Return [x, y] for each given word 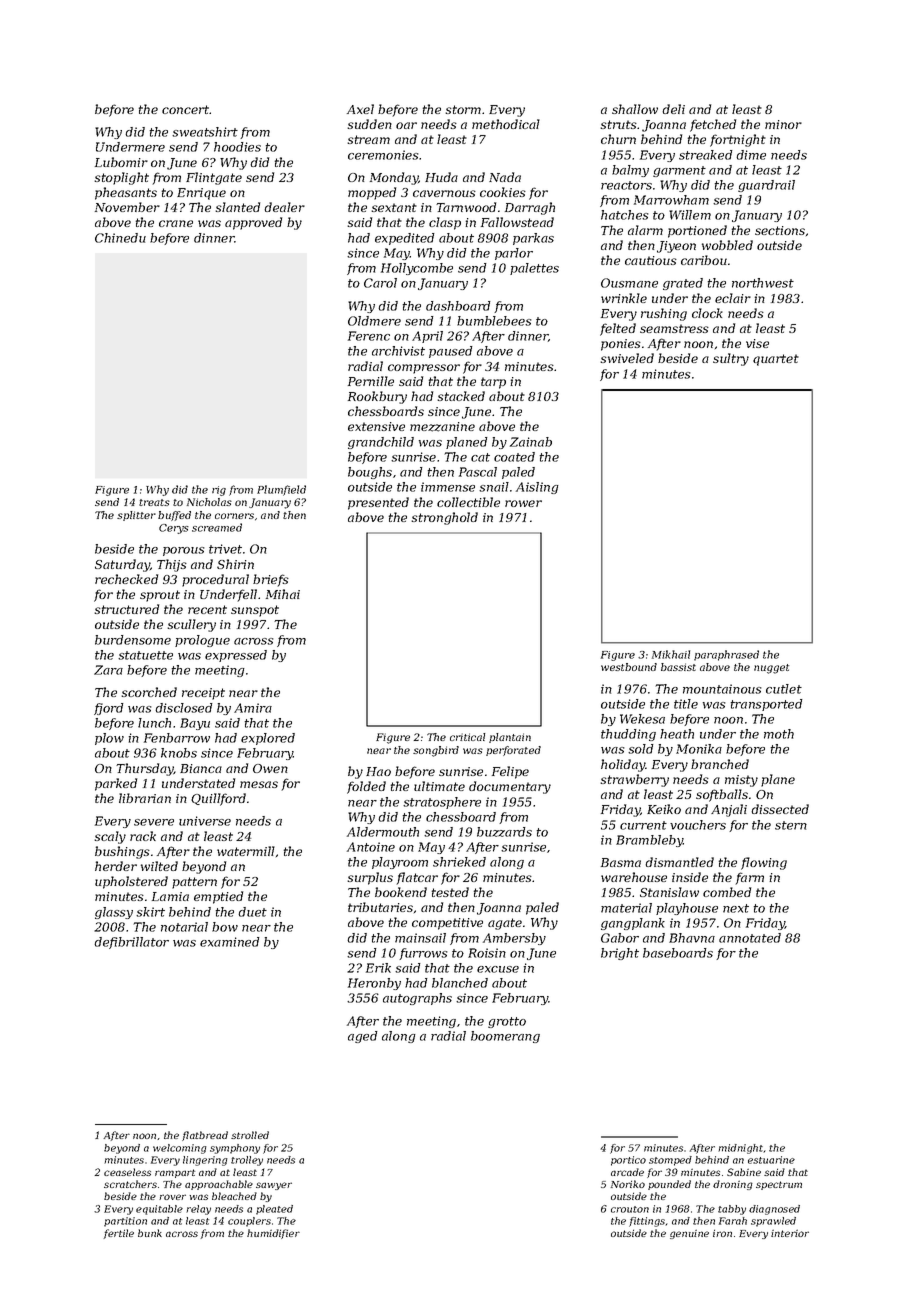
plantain [510, 738]
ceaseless [127, 1172]
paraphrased [726, 655]
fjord [108, 709]
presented [378, 503]
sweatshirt [205, 132]
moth [779, 734]
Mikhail [671, 654]
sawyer [274, 1186]
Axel [360, 109]
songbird [436, 751]
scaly [110, 837]
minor [783, 124]
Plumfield [281, 490]
